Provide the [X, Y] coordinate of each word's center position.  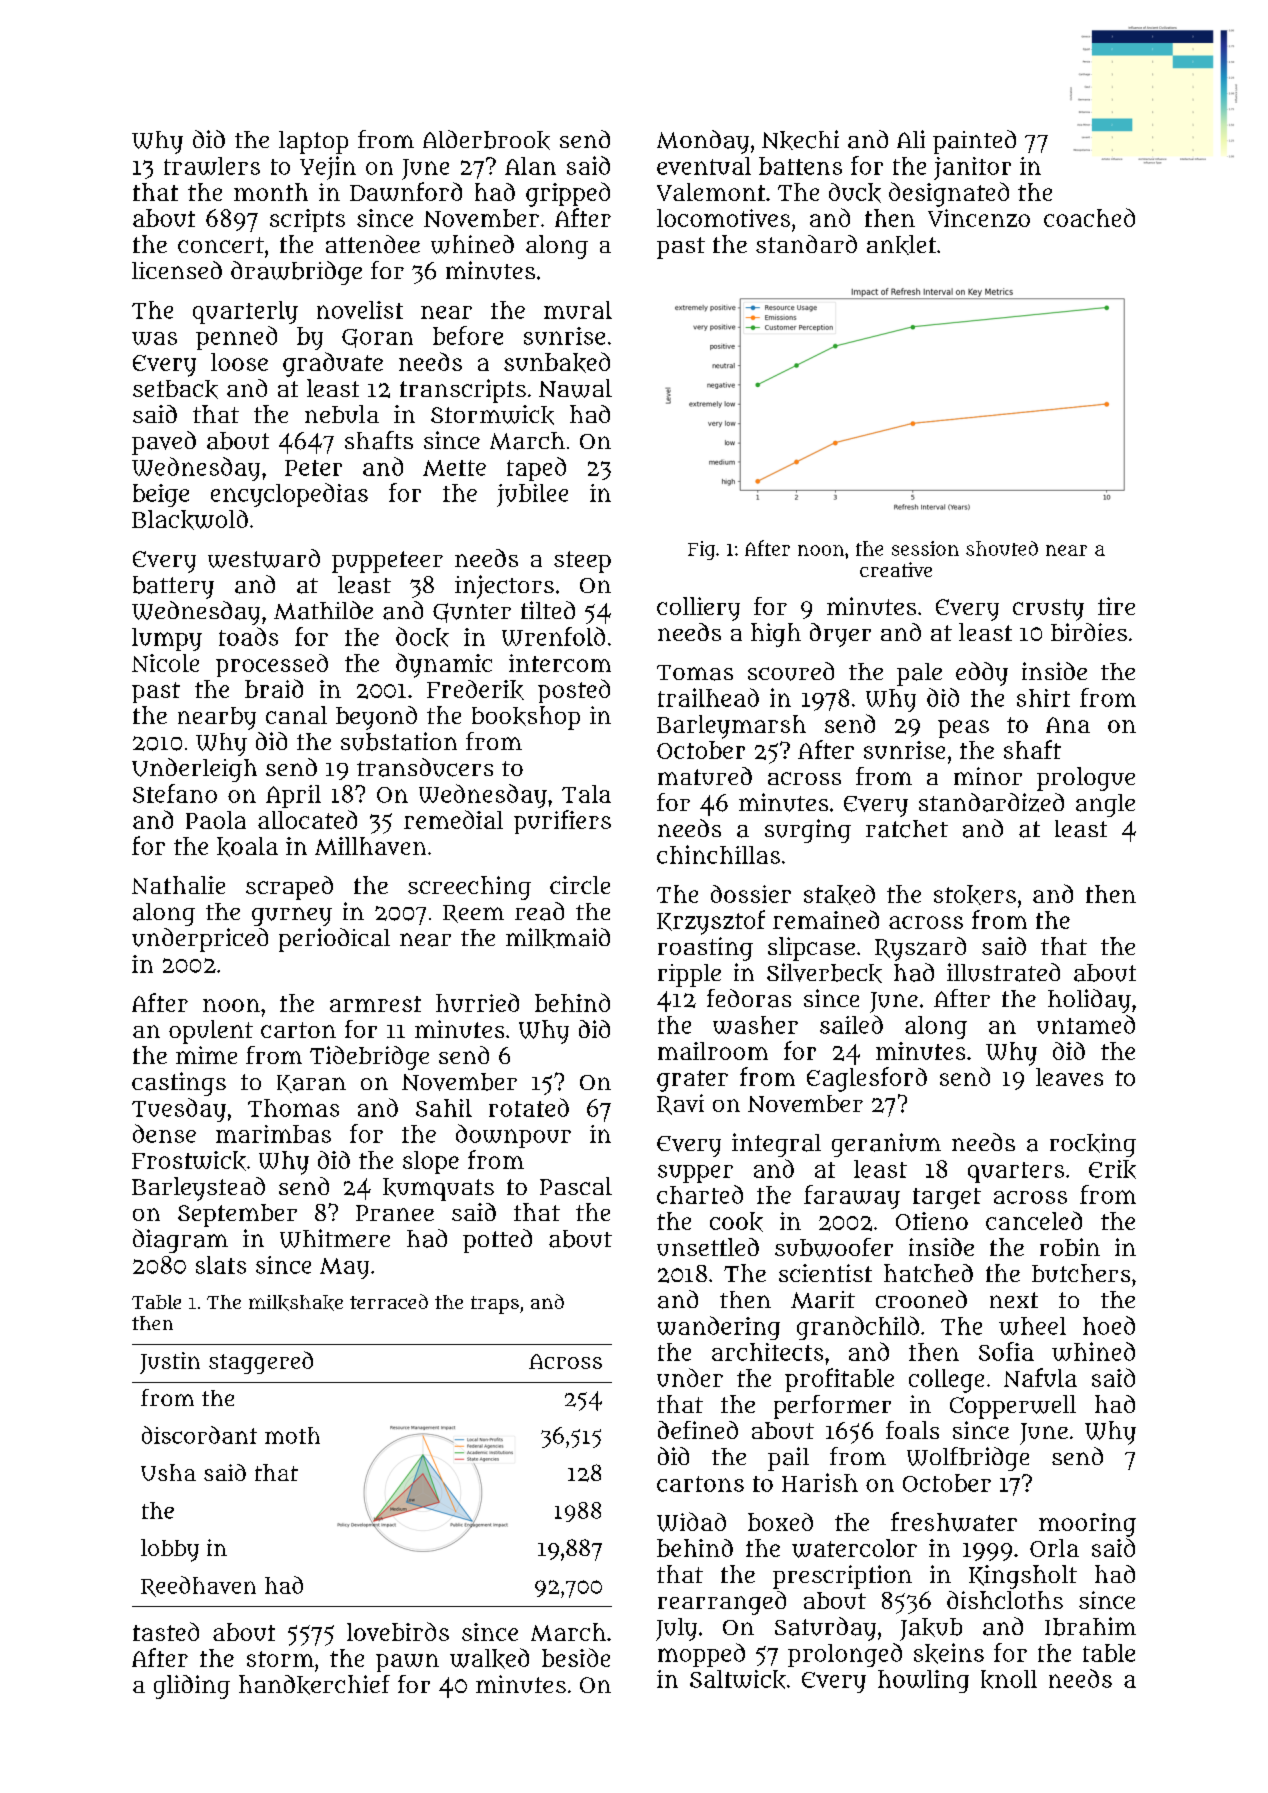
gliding [192, 1687]
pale [919, 674]
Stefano [175, 793]
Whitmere [335, 1238]
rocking [1093, 1145]
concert [221, 245]
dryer [840, 635]
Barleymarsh [731, 727]
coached [1089, 217]
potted [497, 1241]
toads [248, 636]
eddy [982, 674]
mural [578, 310]
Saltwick [738, 1679]
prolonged [845, 1655]
